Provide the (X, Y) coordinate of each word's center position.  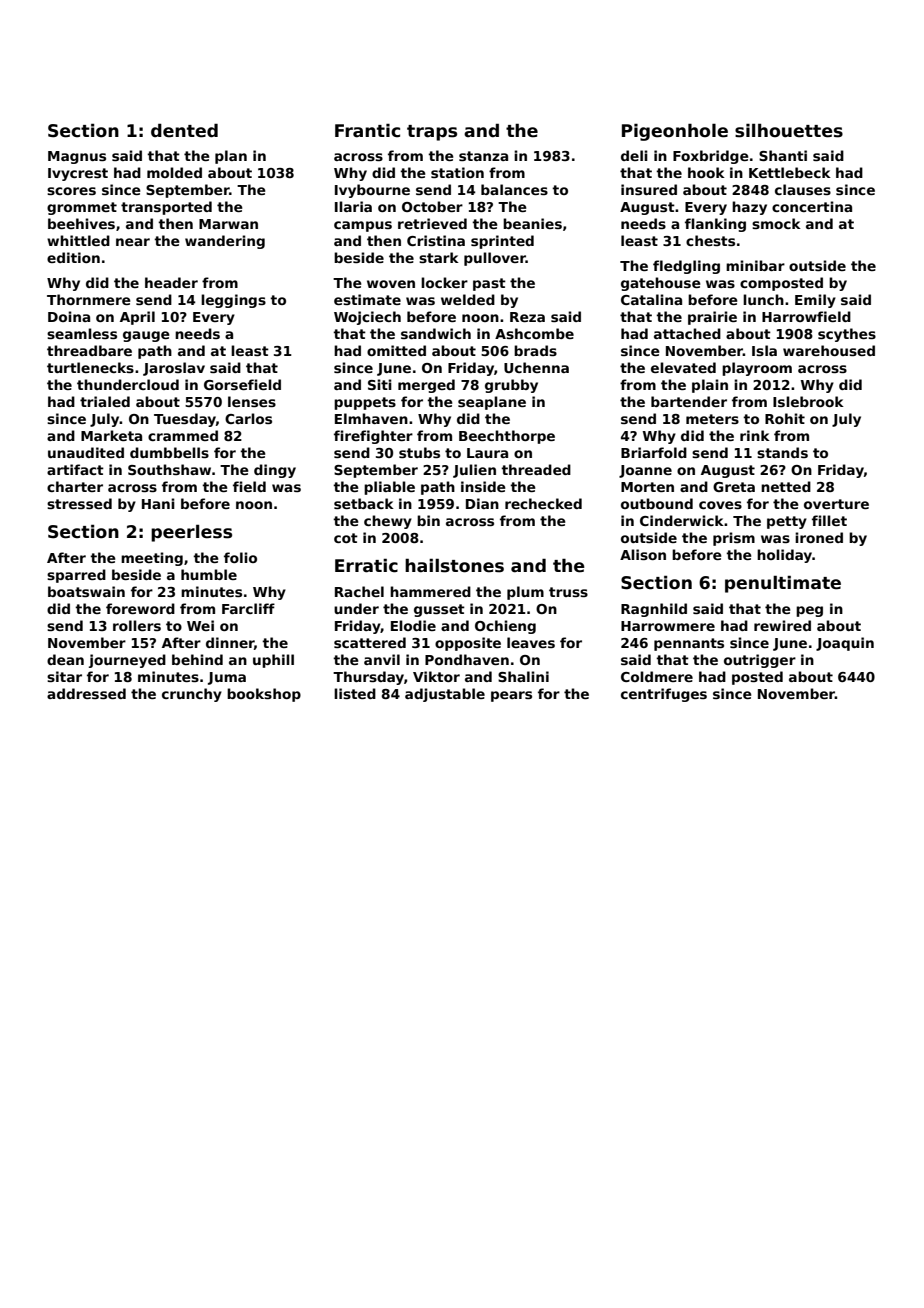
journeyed (127, 661)
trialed (105, 401)
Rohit (785, 418)
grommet (82, 208)
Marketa (111, 435)
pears (511, 696)
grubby (511, 386)
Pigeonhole (675, 132)
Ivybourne (372, 191)
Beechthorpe (507, 437)
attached (687, 333)
